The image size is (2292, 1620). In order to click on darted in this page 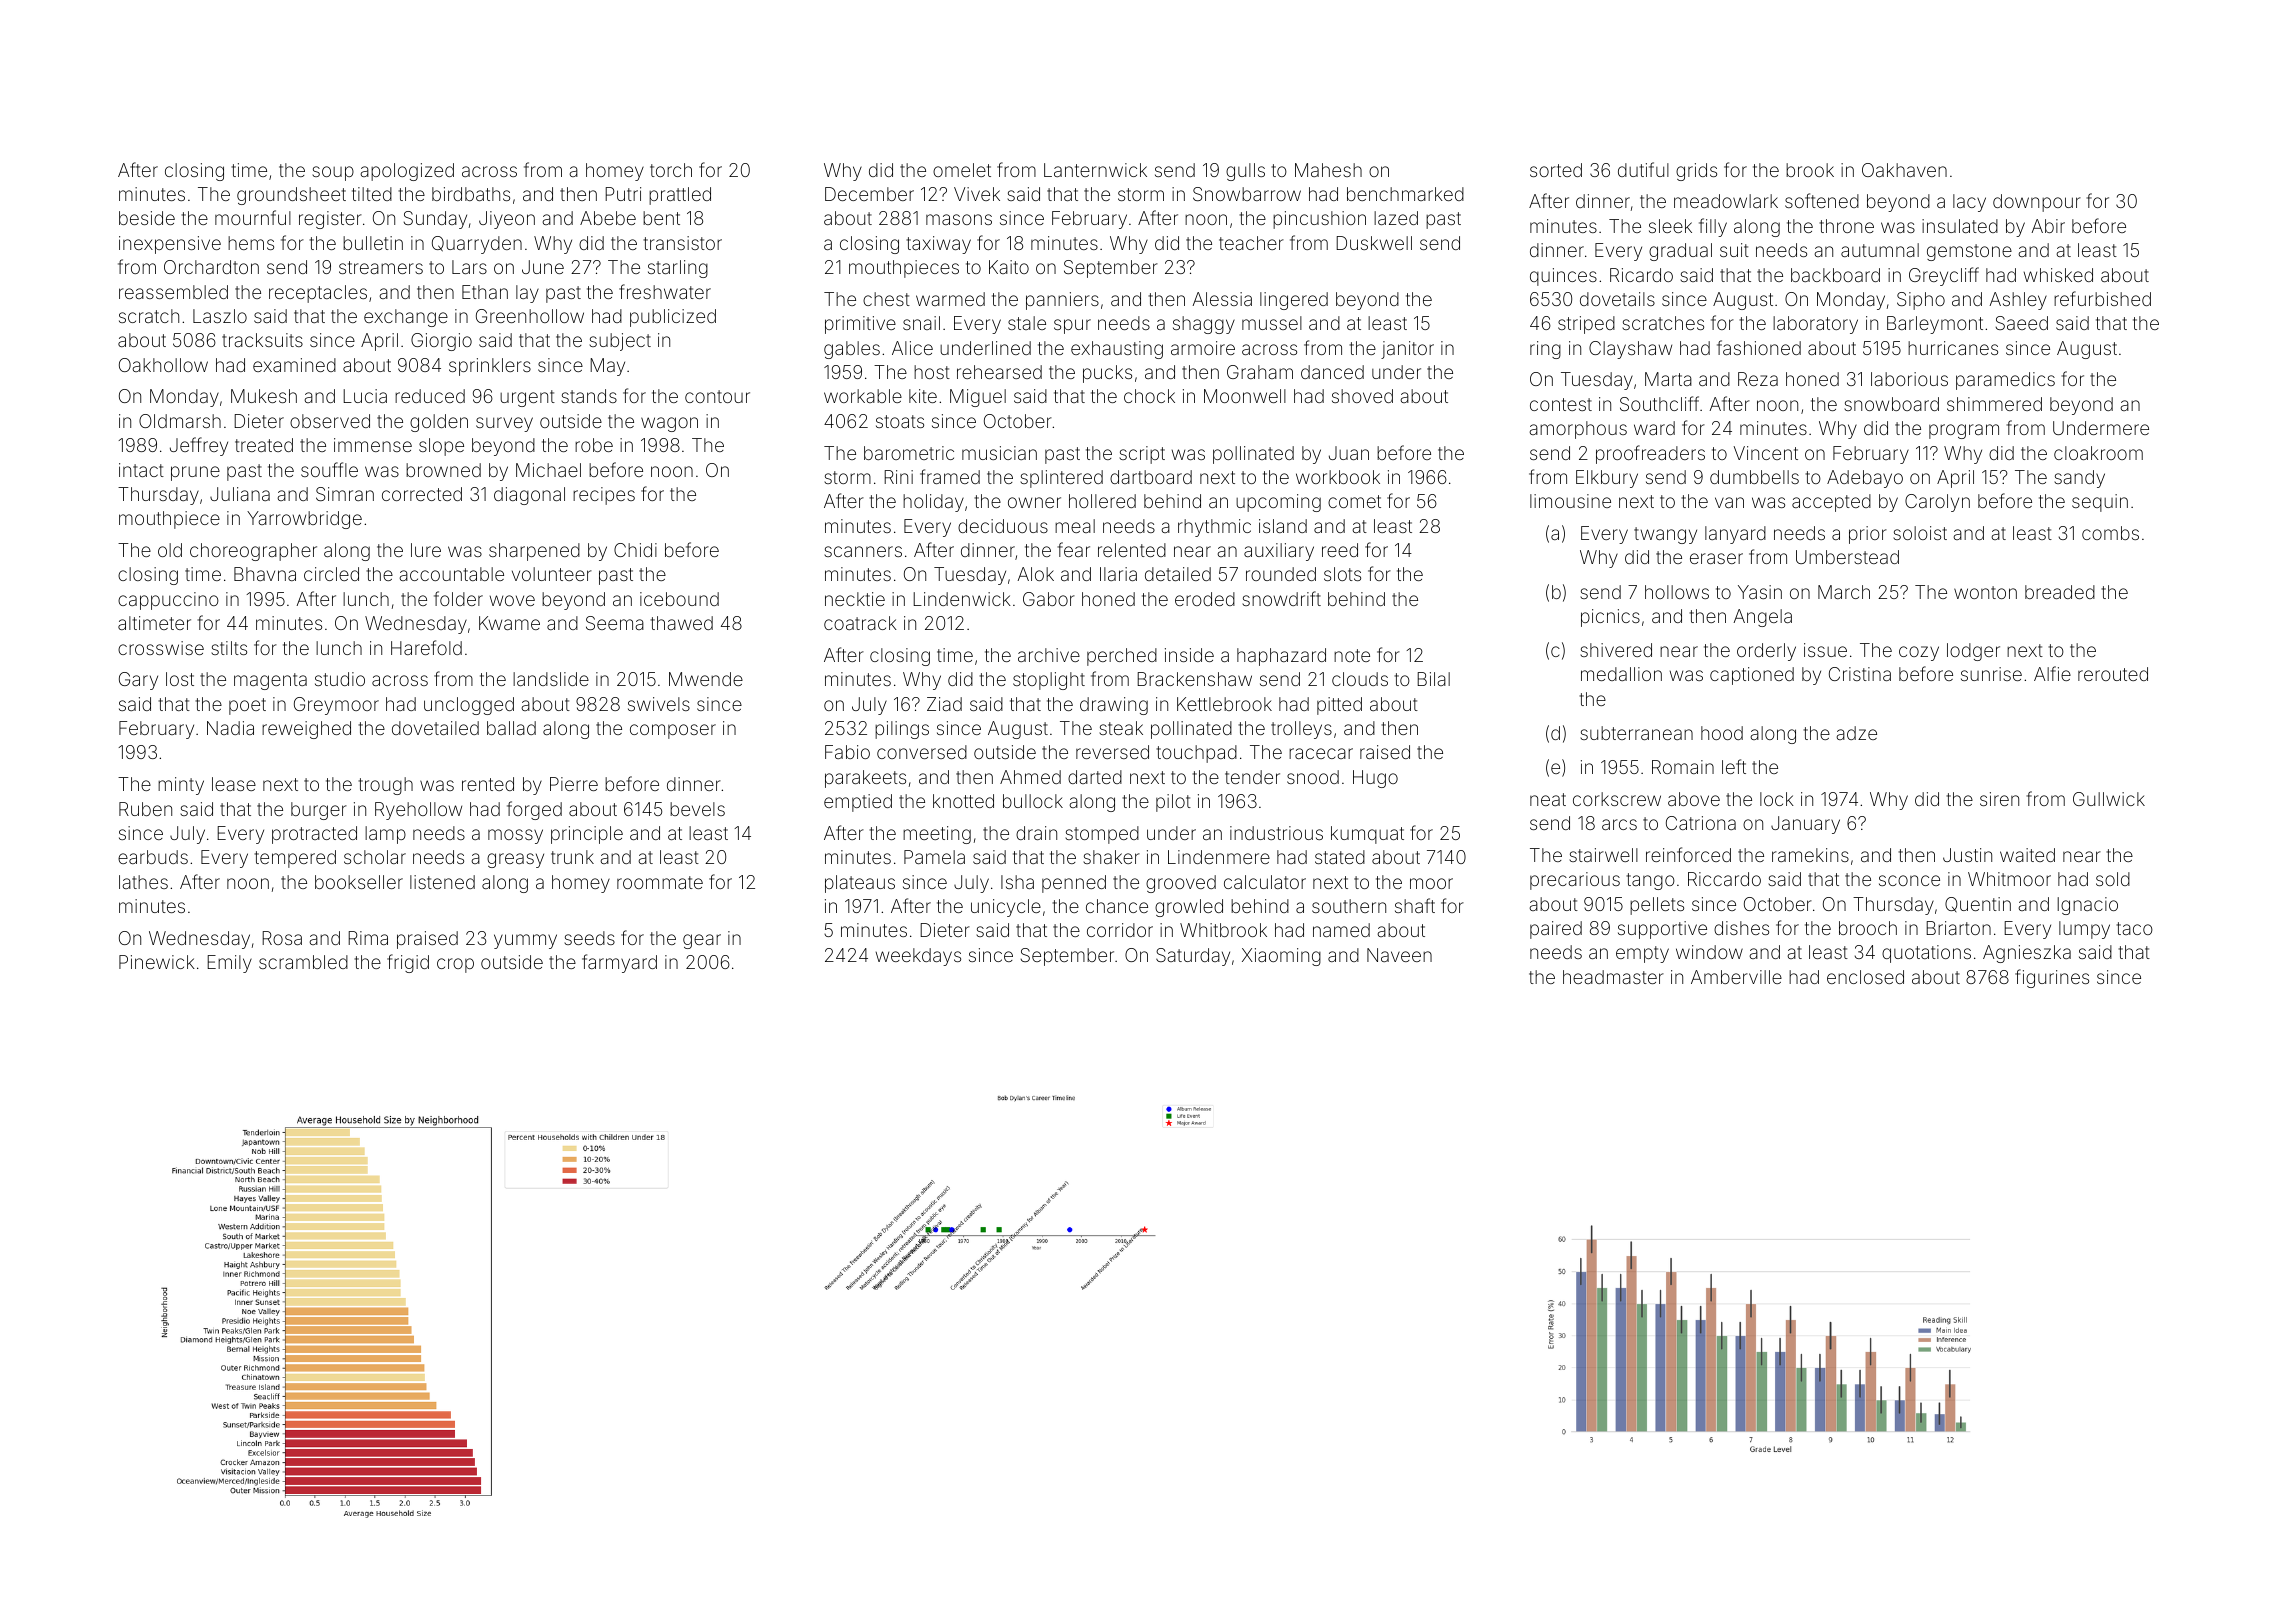, I will do `click(1095, 777)`.
